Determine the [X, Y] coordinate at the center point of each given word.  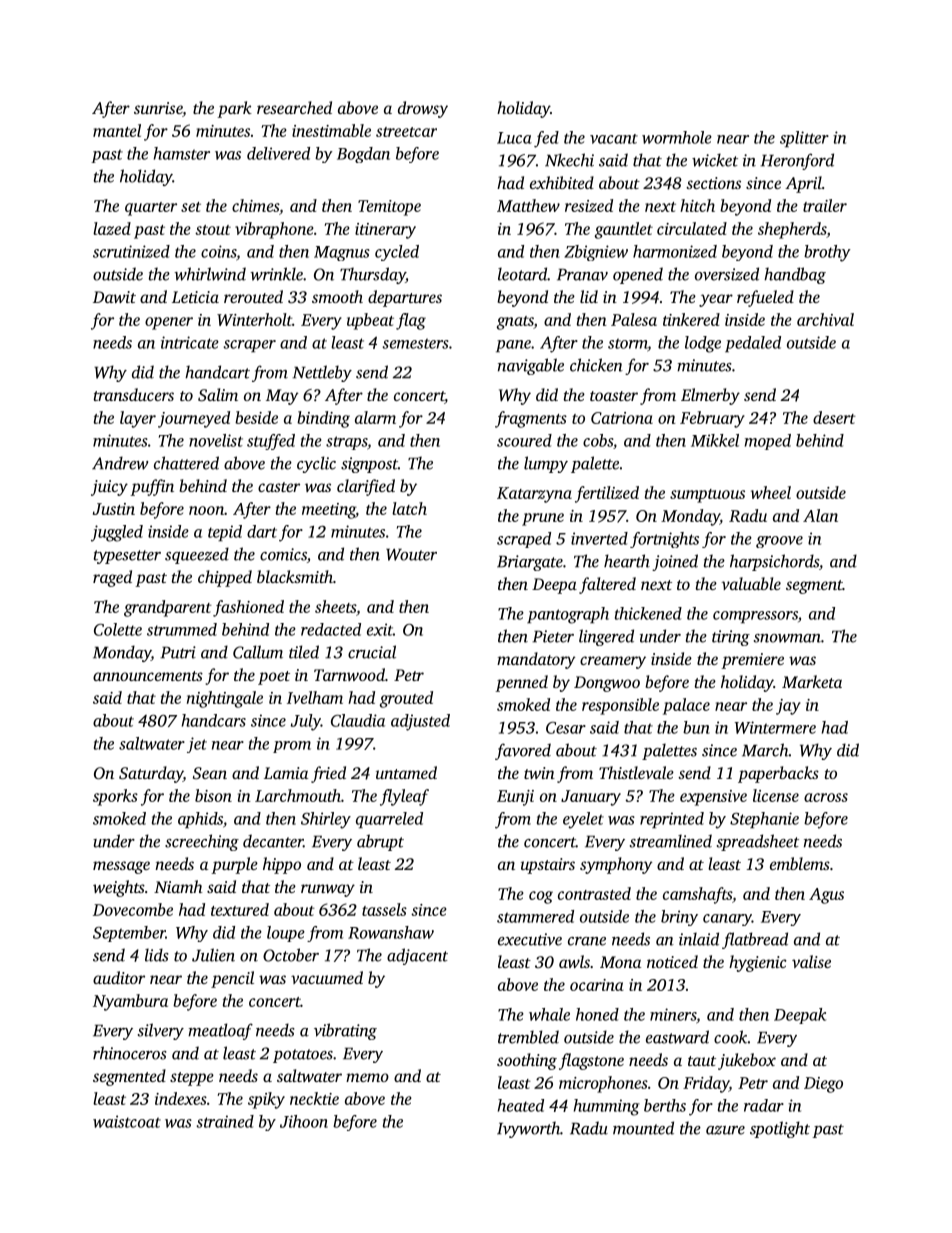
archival [825, 319]
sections [713, 183]
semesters [415, 343]
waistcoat [127, 1121]
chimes [255, 205]
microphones [603, 1084]
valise [811, 961]
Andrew [120, 463]
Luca [514, 138]
